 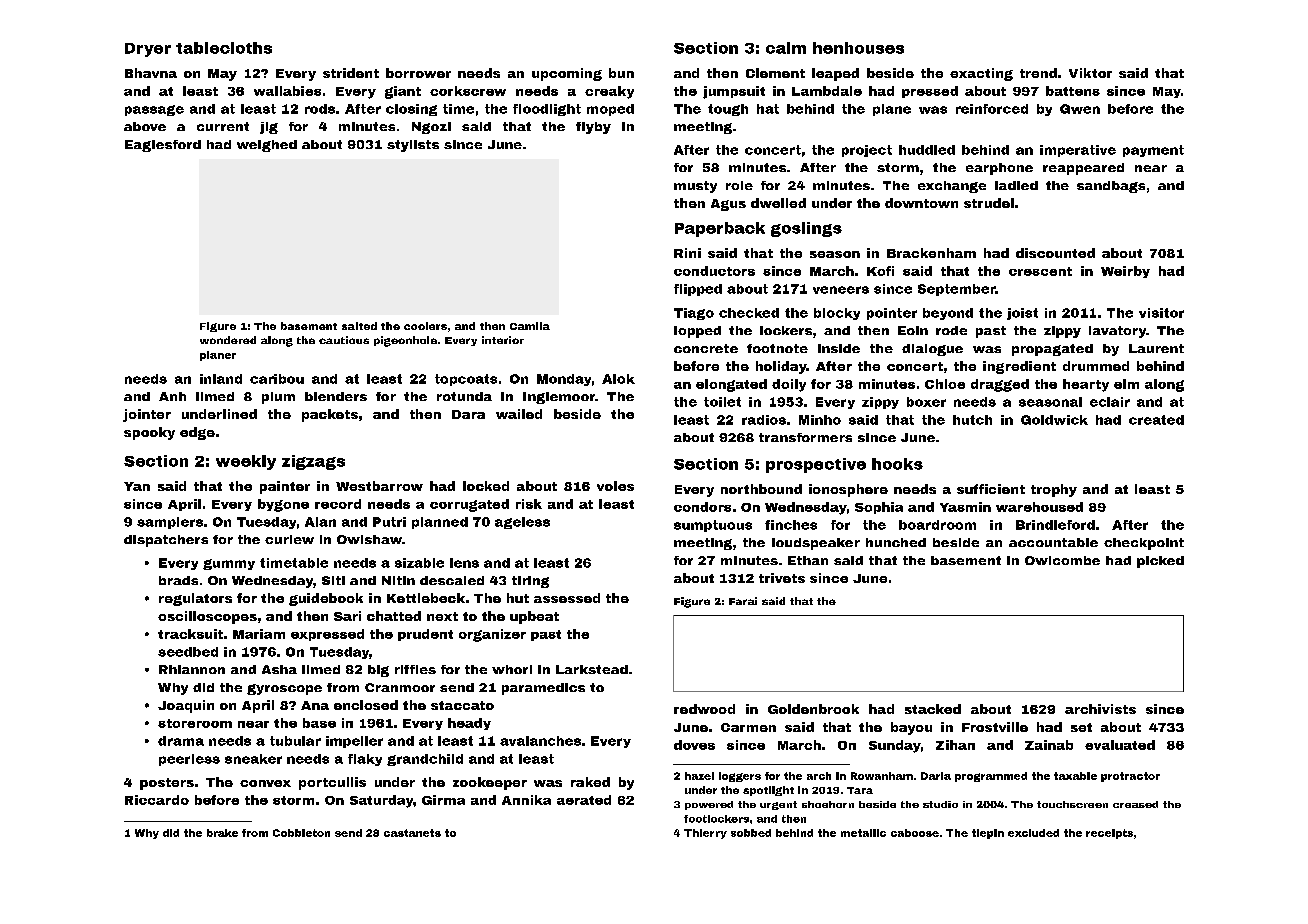 What do you see at coordinates (522, 523) in the document?
I see `ageless` at bounding box center [522, 523].
